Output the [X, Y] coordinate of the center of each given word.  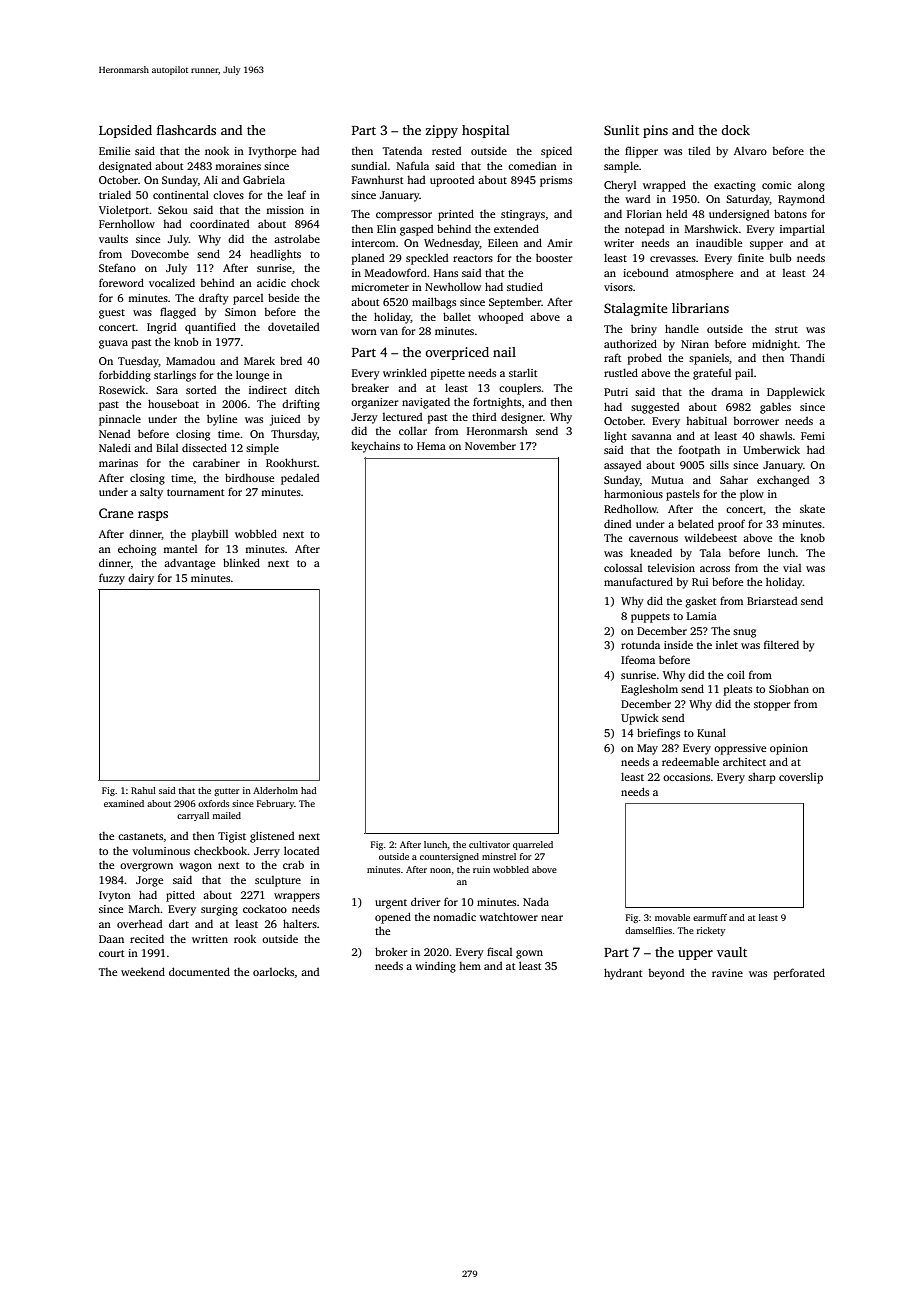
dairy [141, 579]
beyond [666, 974]
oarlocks [273, 971]
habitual [706, 420]
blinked [241, 562]
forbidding [125, 376]
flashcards [186, 130]
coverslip [801, 778]
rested [446, 151]
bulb [780, 257]
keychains [375, 447]
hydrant [623, 974]
